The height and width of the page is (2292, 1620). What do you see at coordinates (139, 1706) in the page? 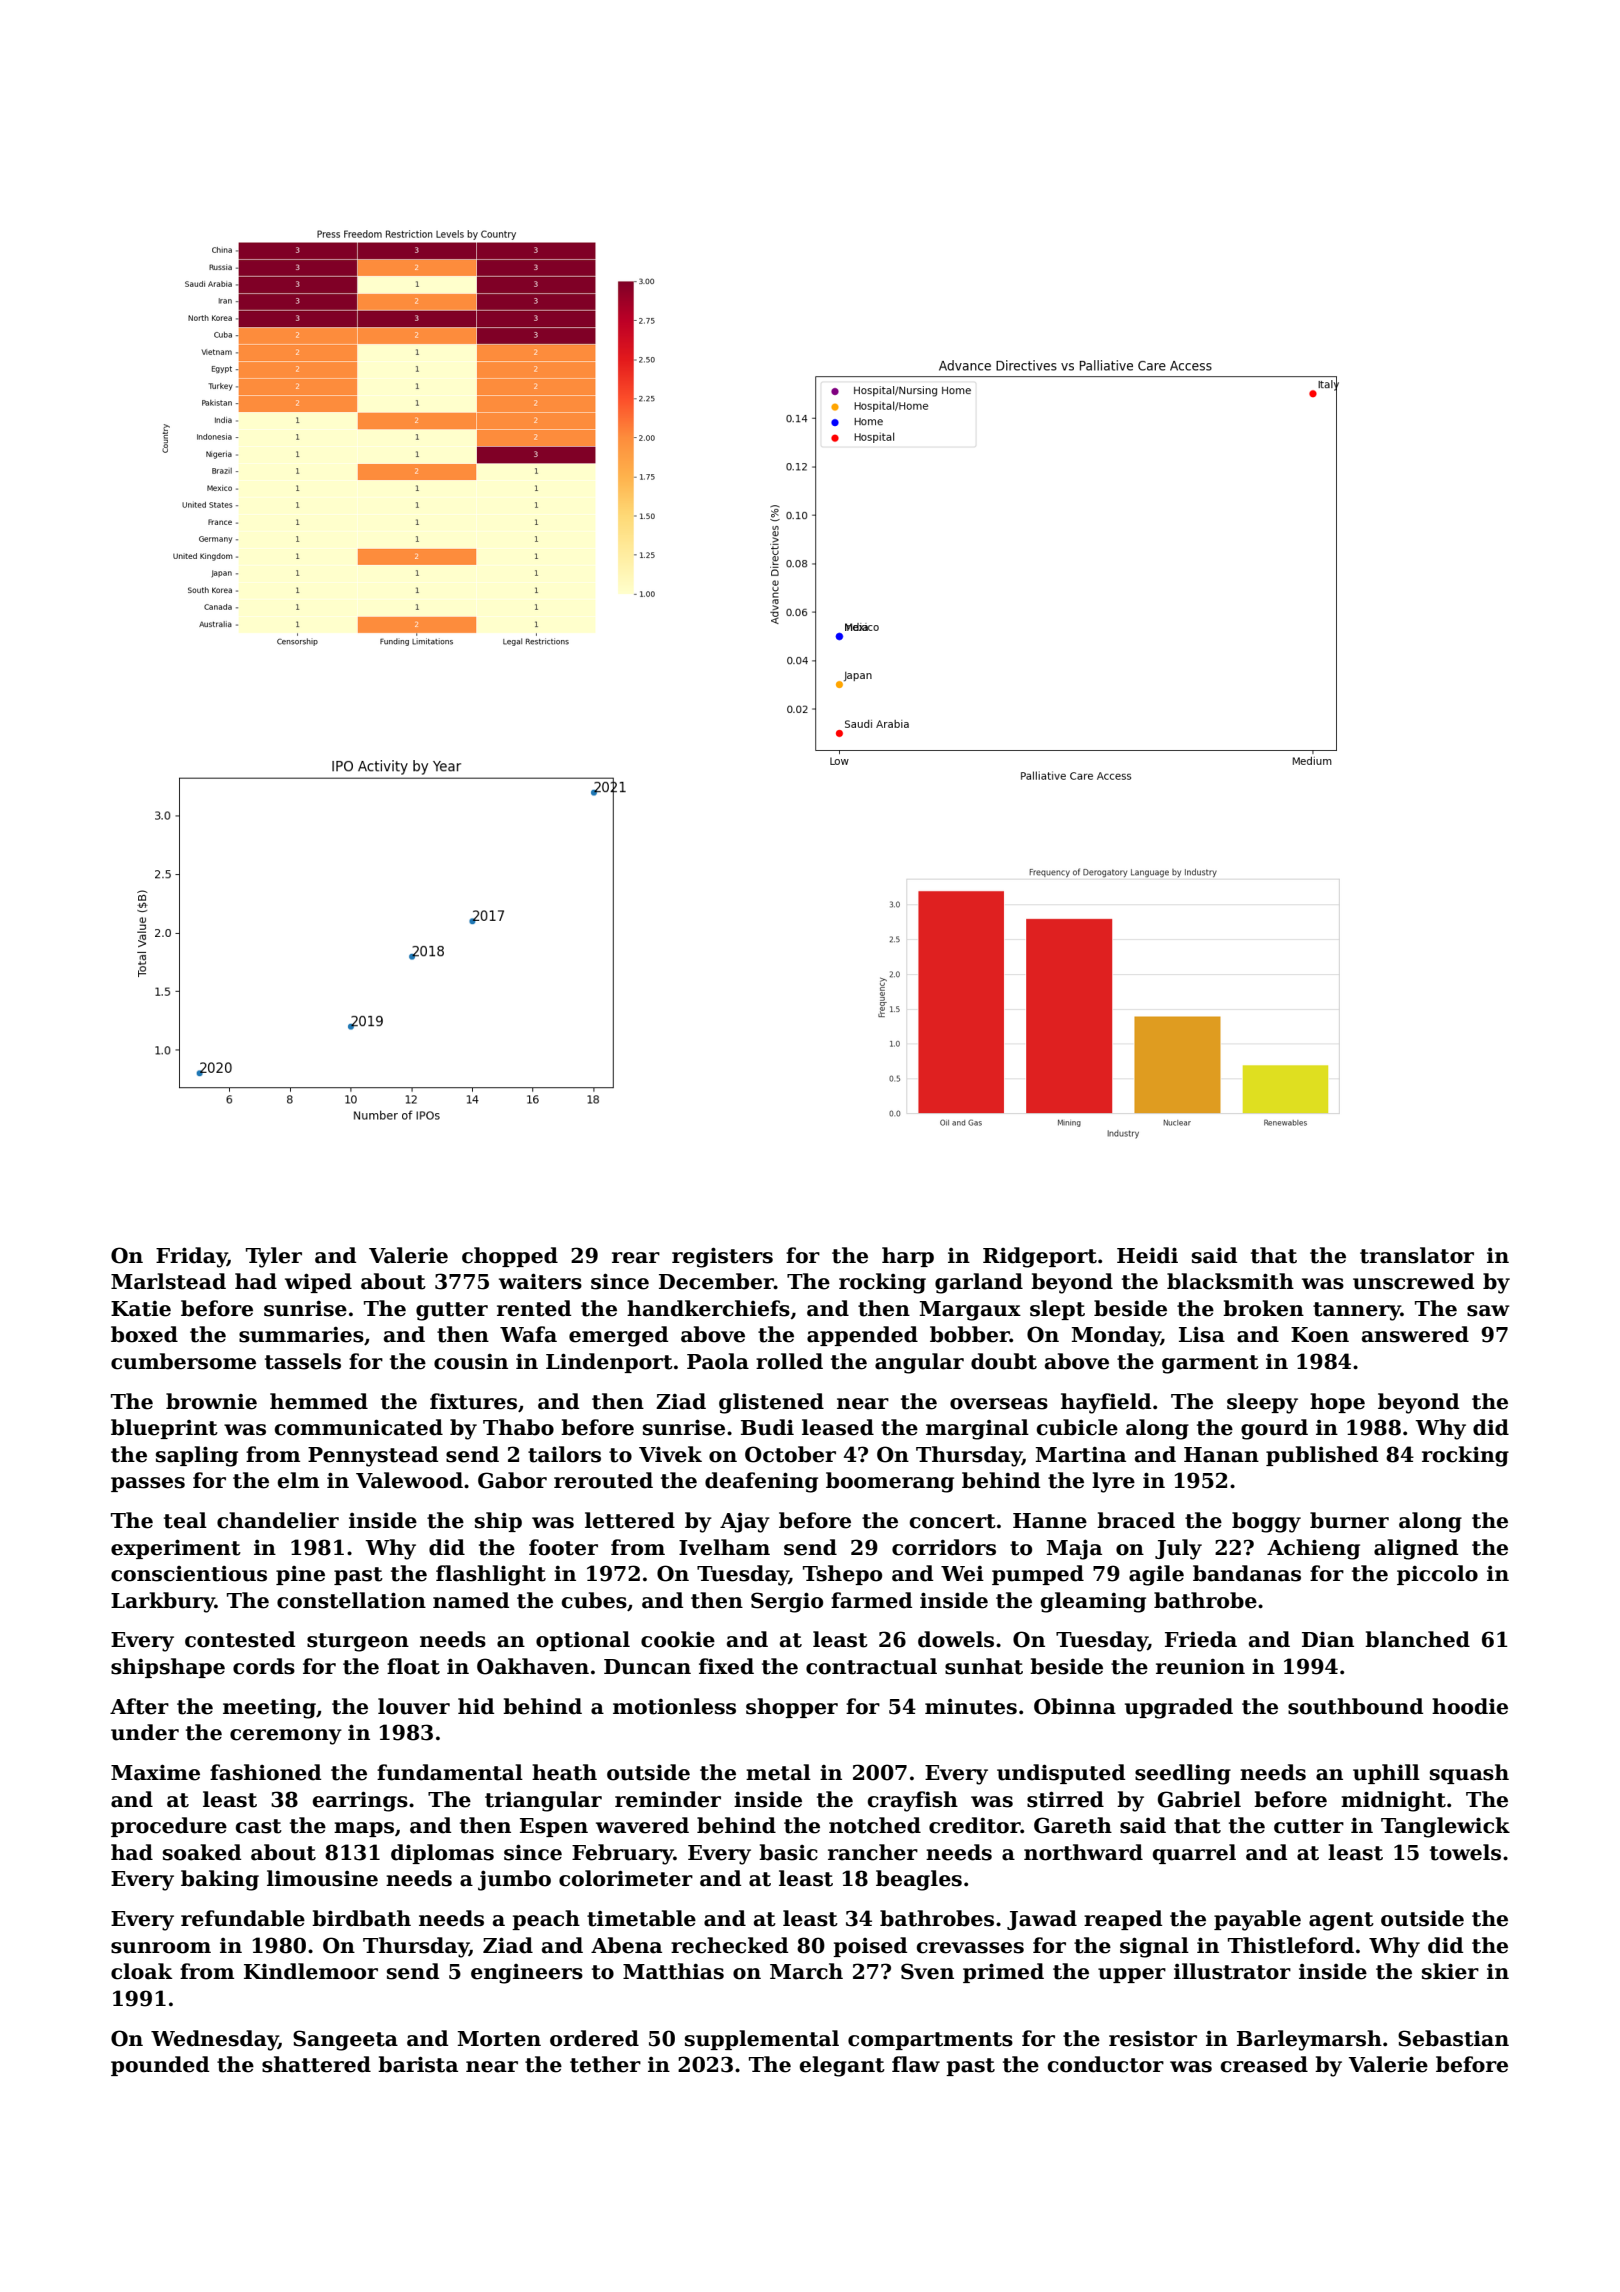
I see `After` at bounding box center [139, 1706].
